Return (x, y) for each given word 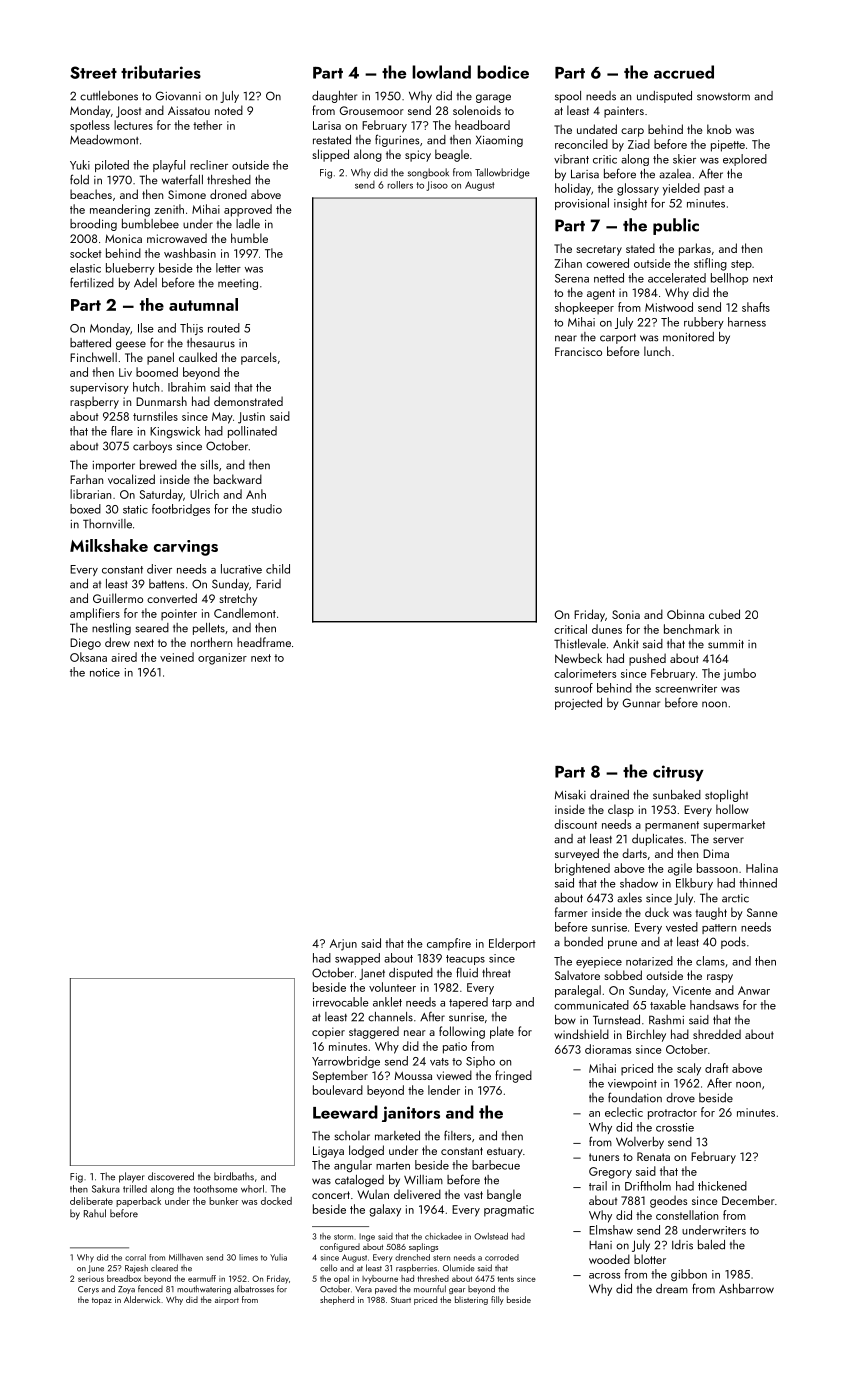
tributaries (161, 72)
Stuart (401, 1300)
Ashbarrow (746, 1289)
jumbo (739, 674)
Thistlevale (580, 644)
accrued (684, 72)
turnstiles (155, 416)
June (96, 1269)
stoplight (726, 796)
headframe (264, 642)
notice (105, 672)
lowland (441, 72)
